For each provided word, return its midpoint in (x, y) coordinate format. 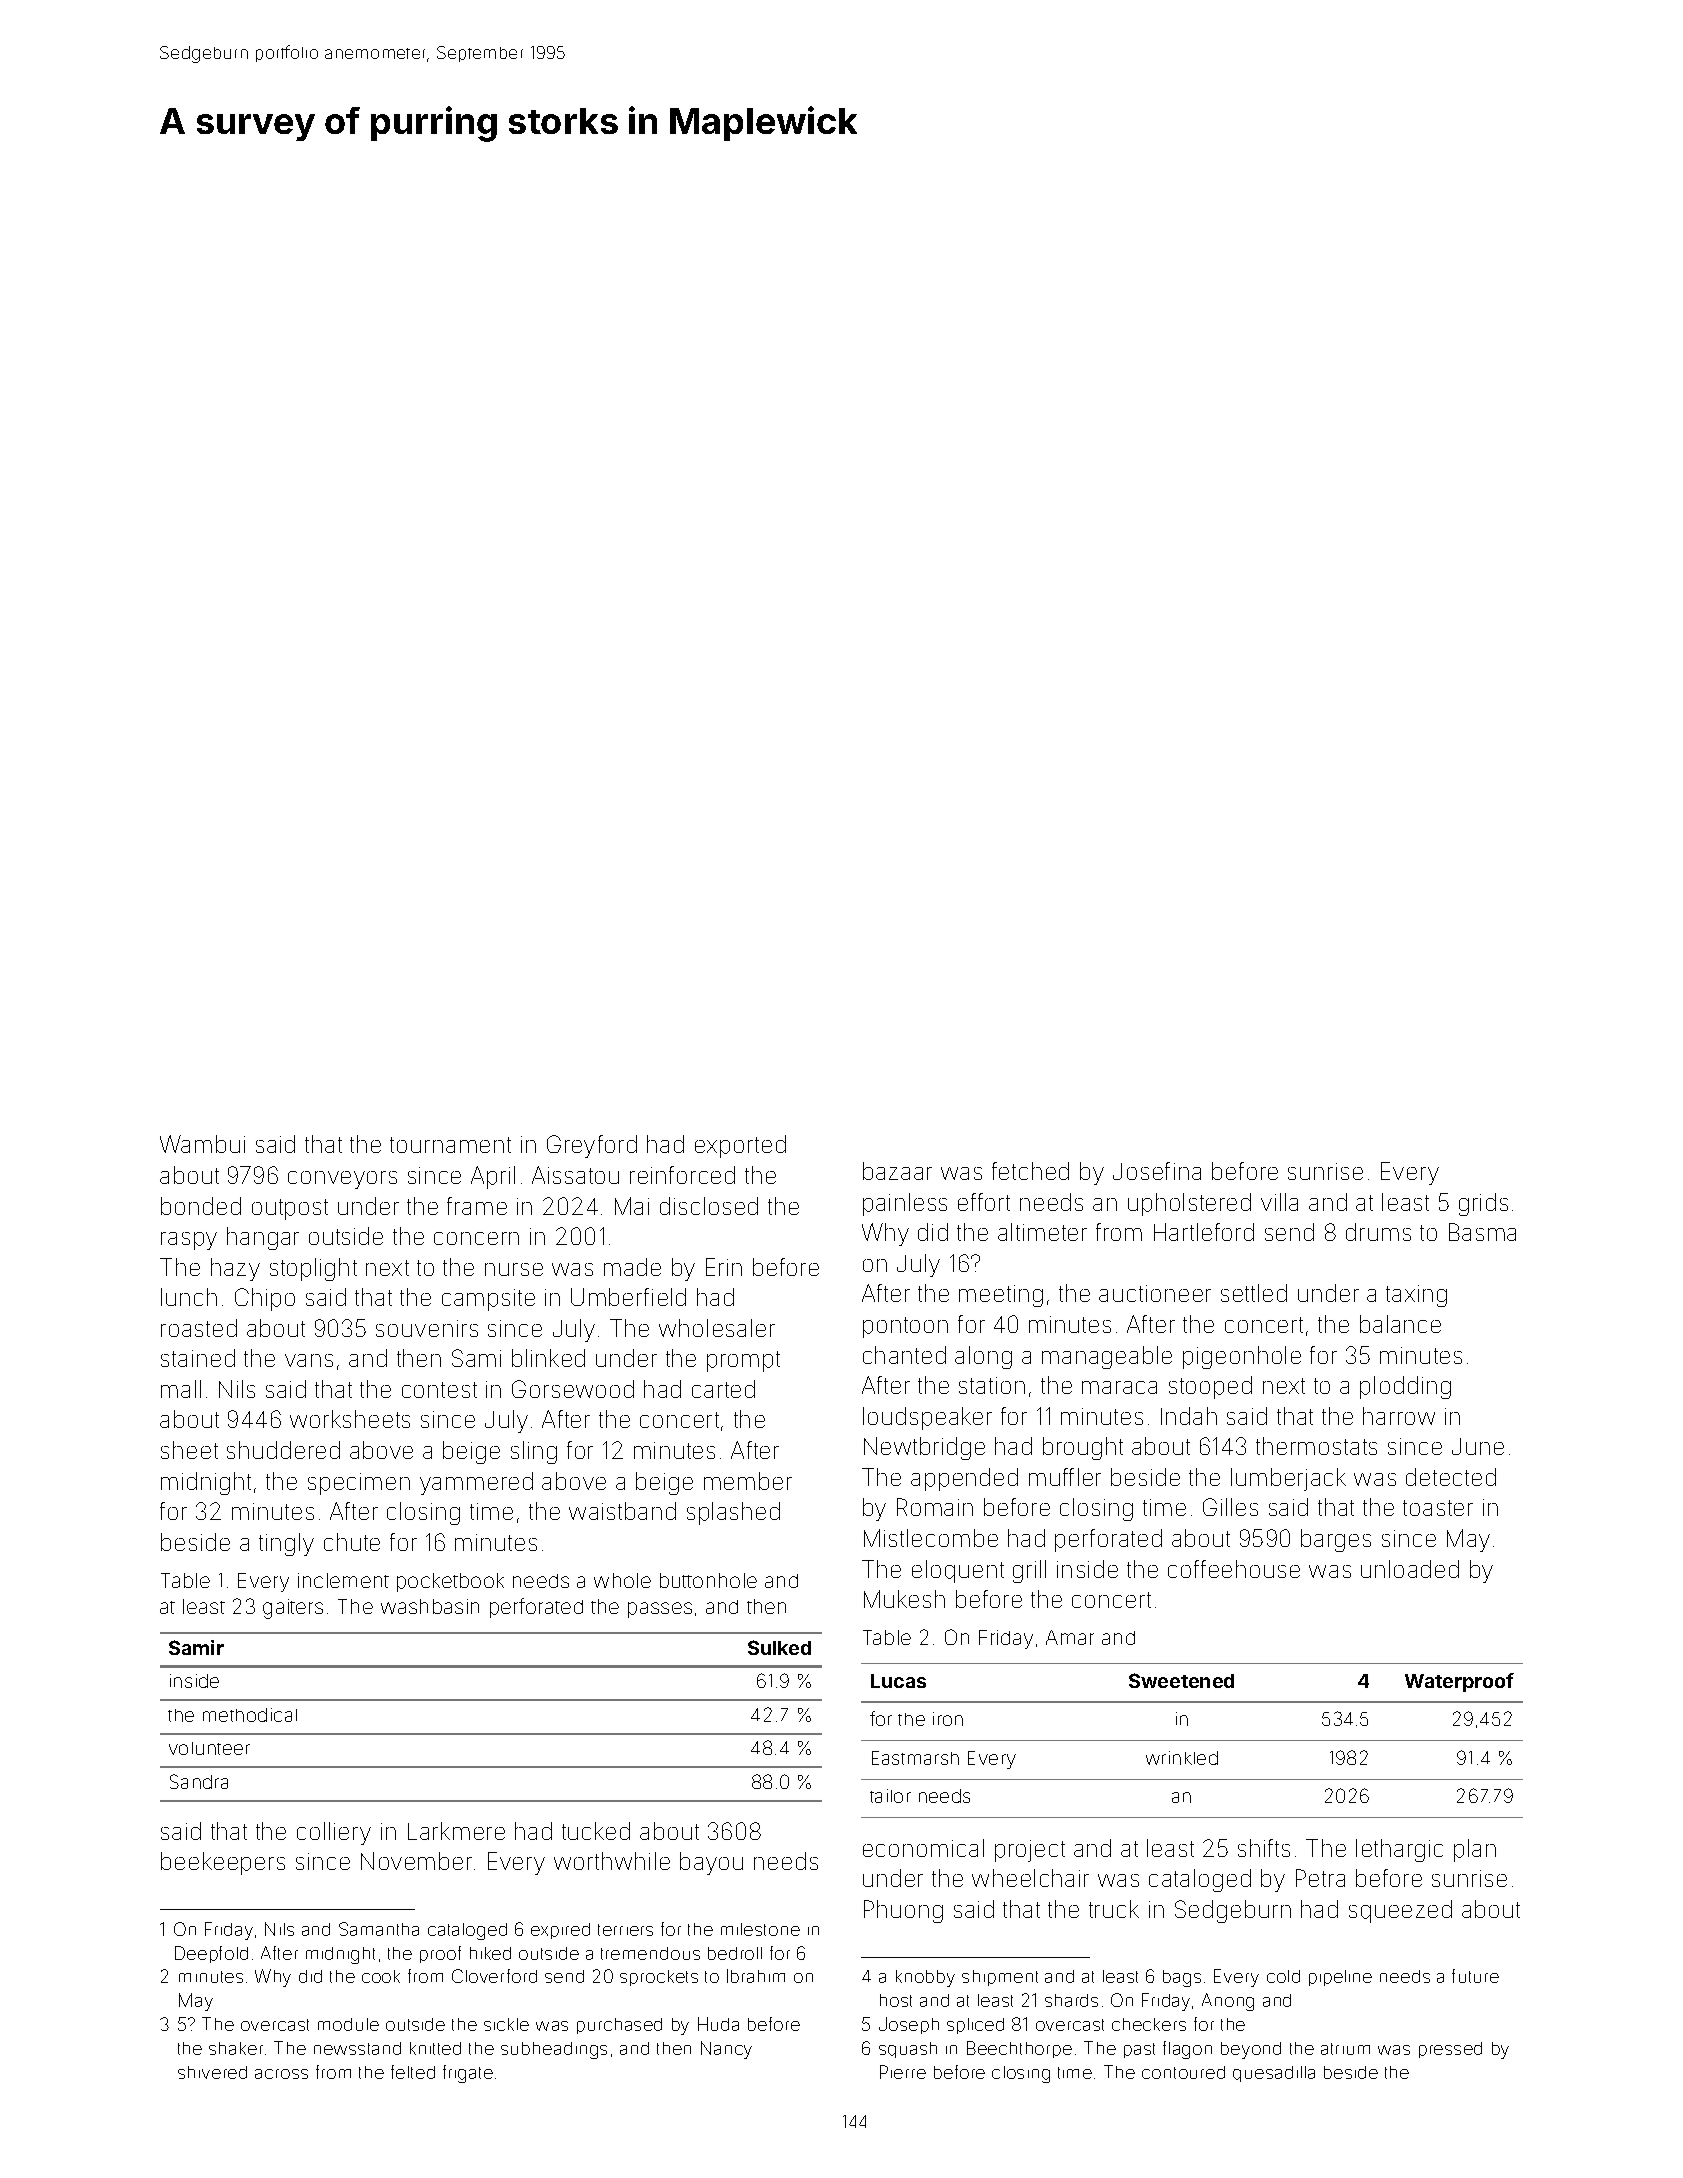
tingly (286, 1544)
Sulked (779, 1647)
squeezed (1400, 1911)
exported (740, 1146)
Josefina (1157, 1171)
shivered (212, 2072)
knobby (925, 1978)
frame (477, 1206)
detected (1451, 1477)
